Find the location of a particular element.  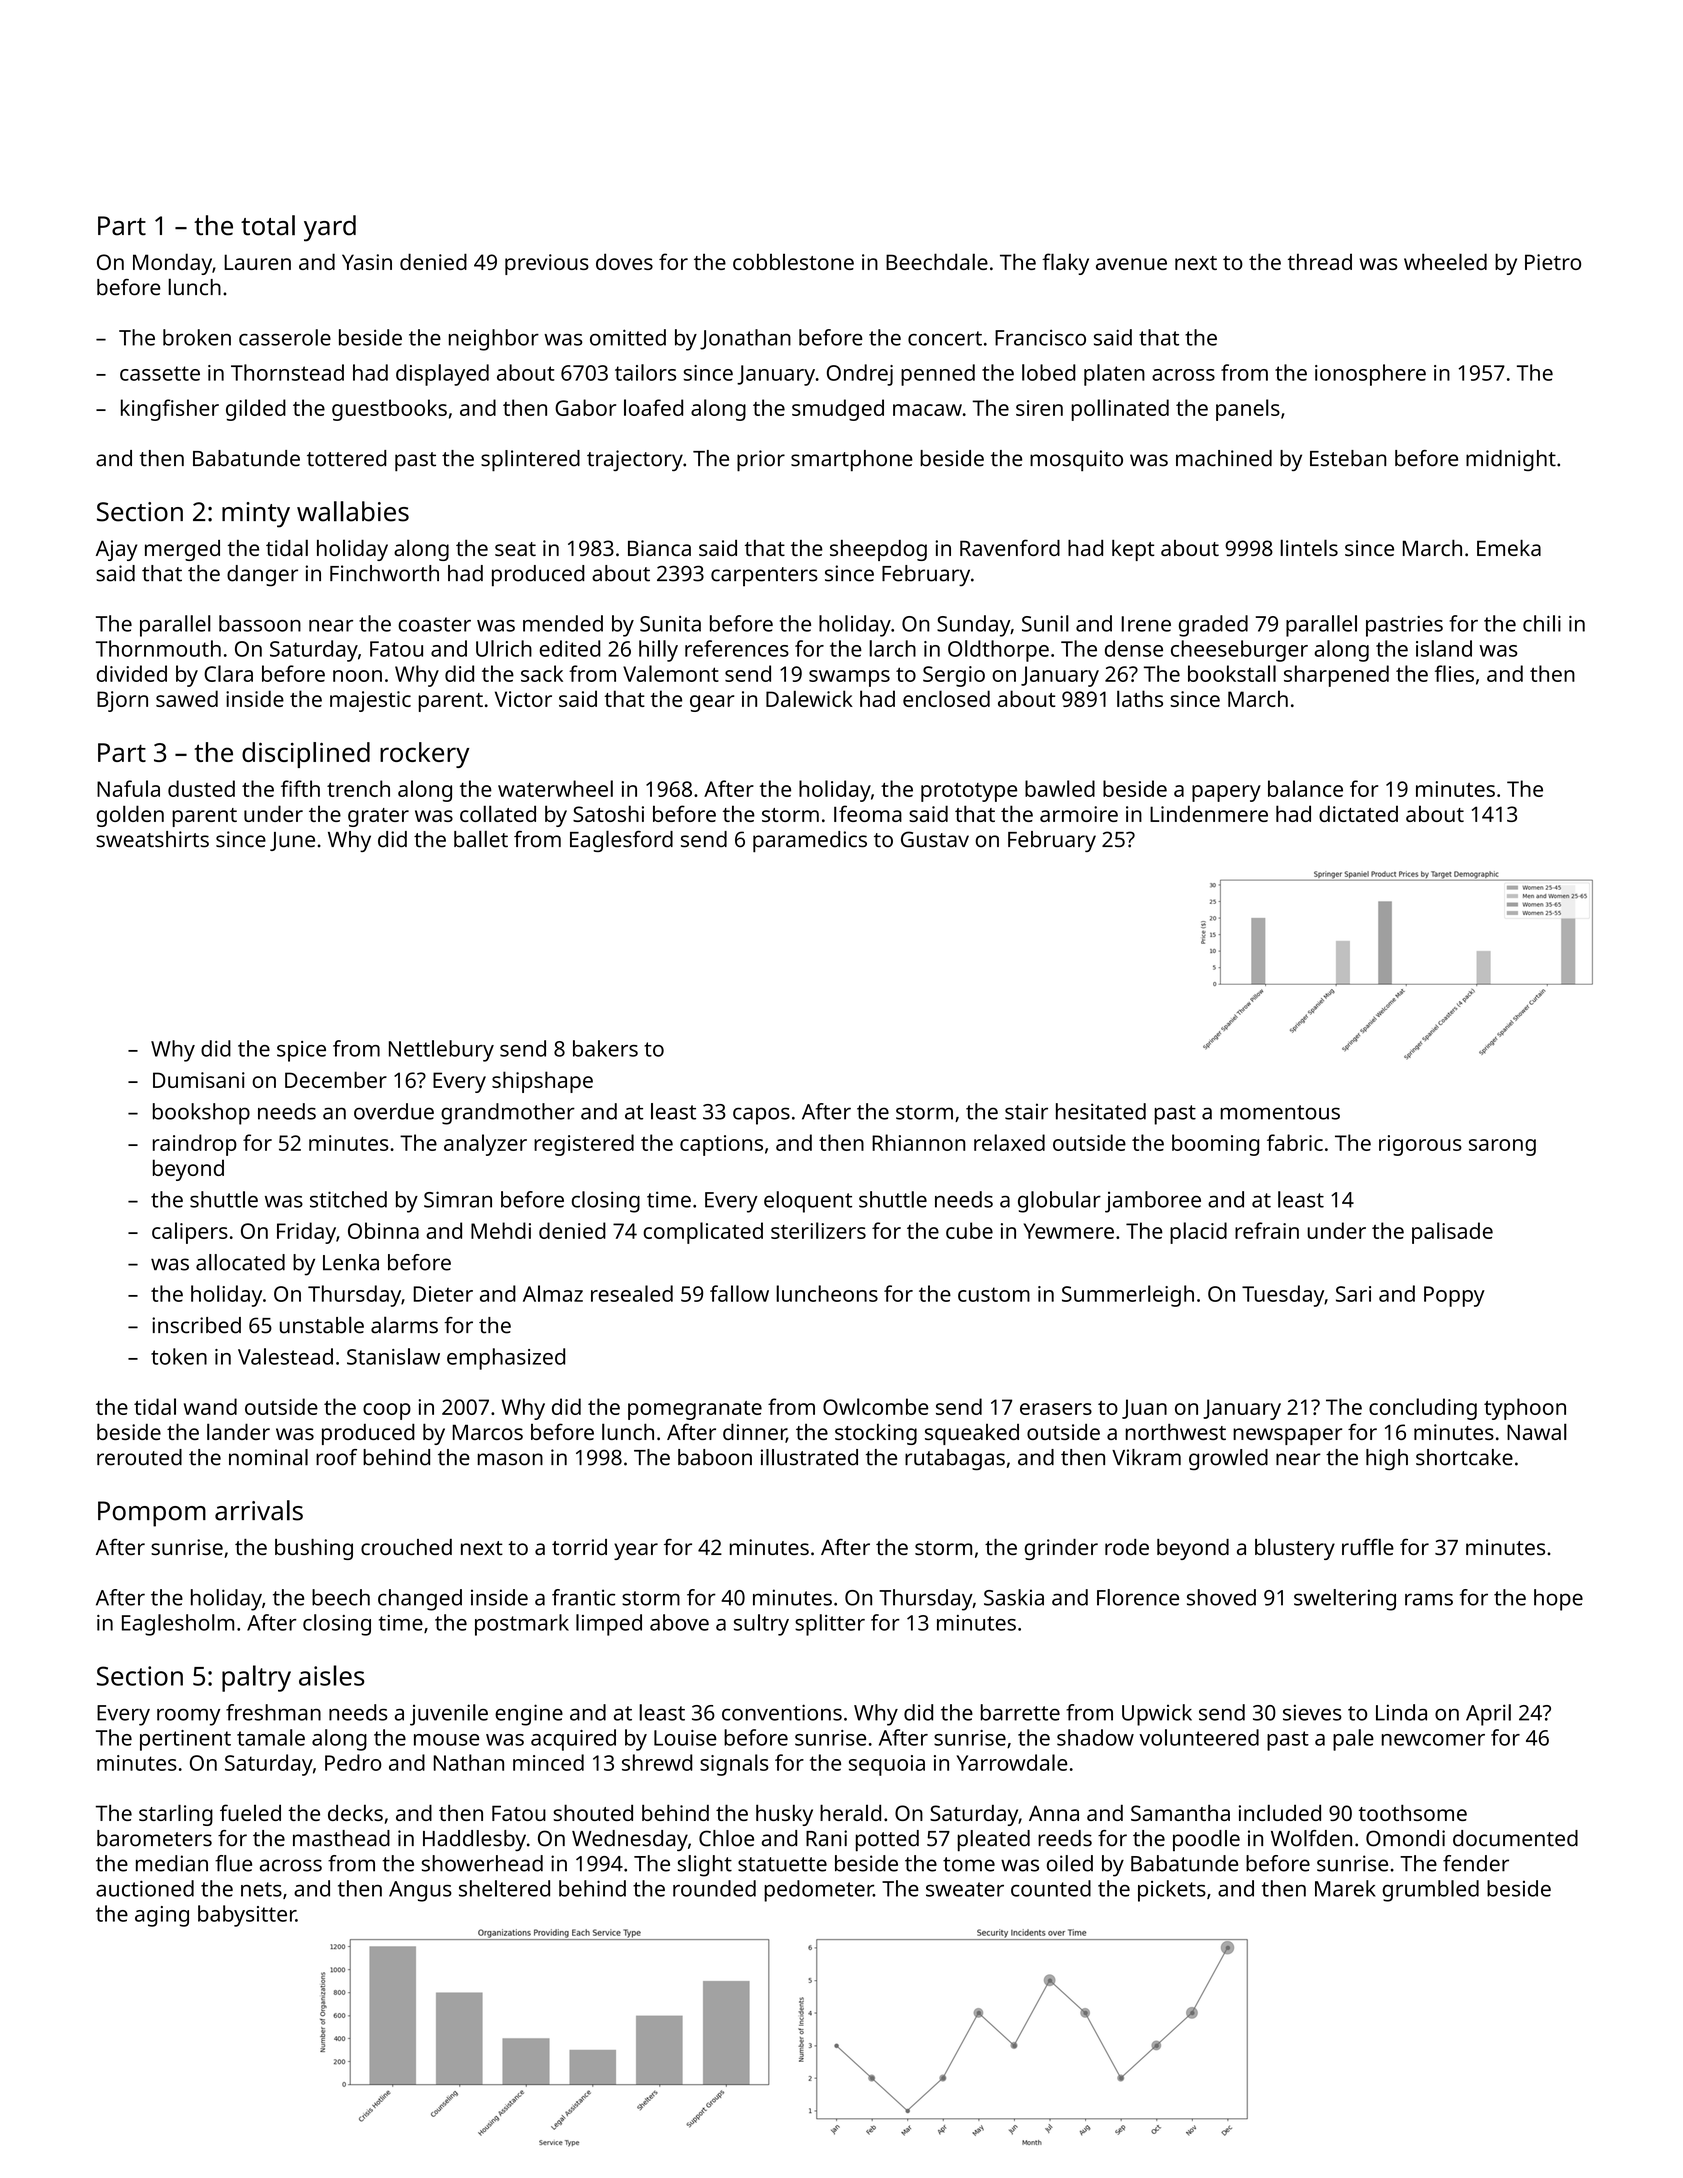

aisles is located at coordinates (332, 1675).
